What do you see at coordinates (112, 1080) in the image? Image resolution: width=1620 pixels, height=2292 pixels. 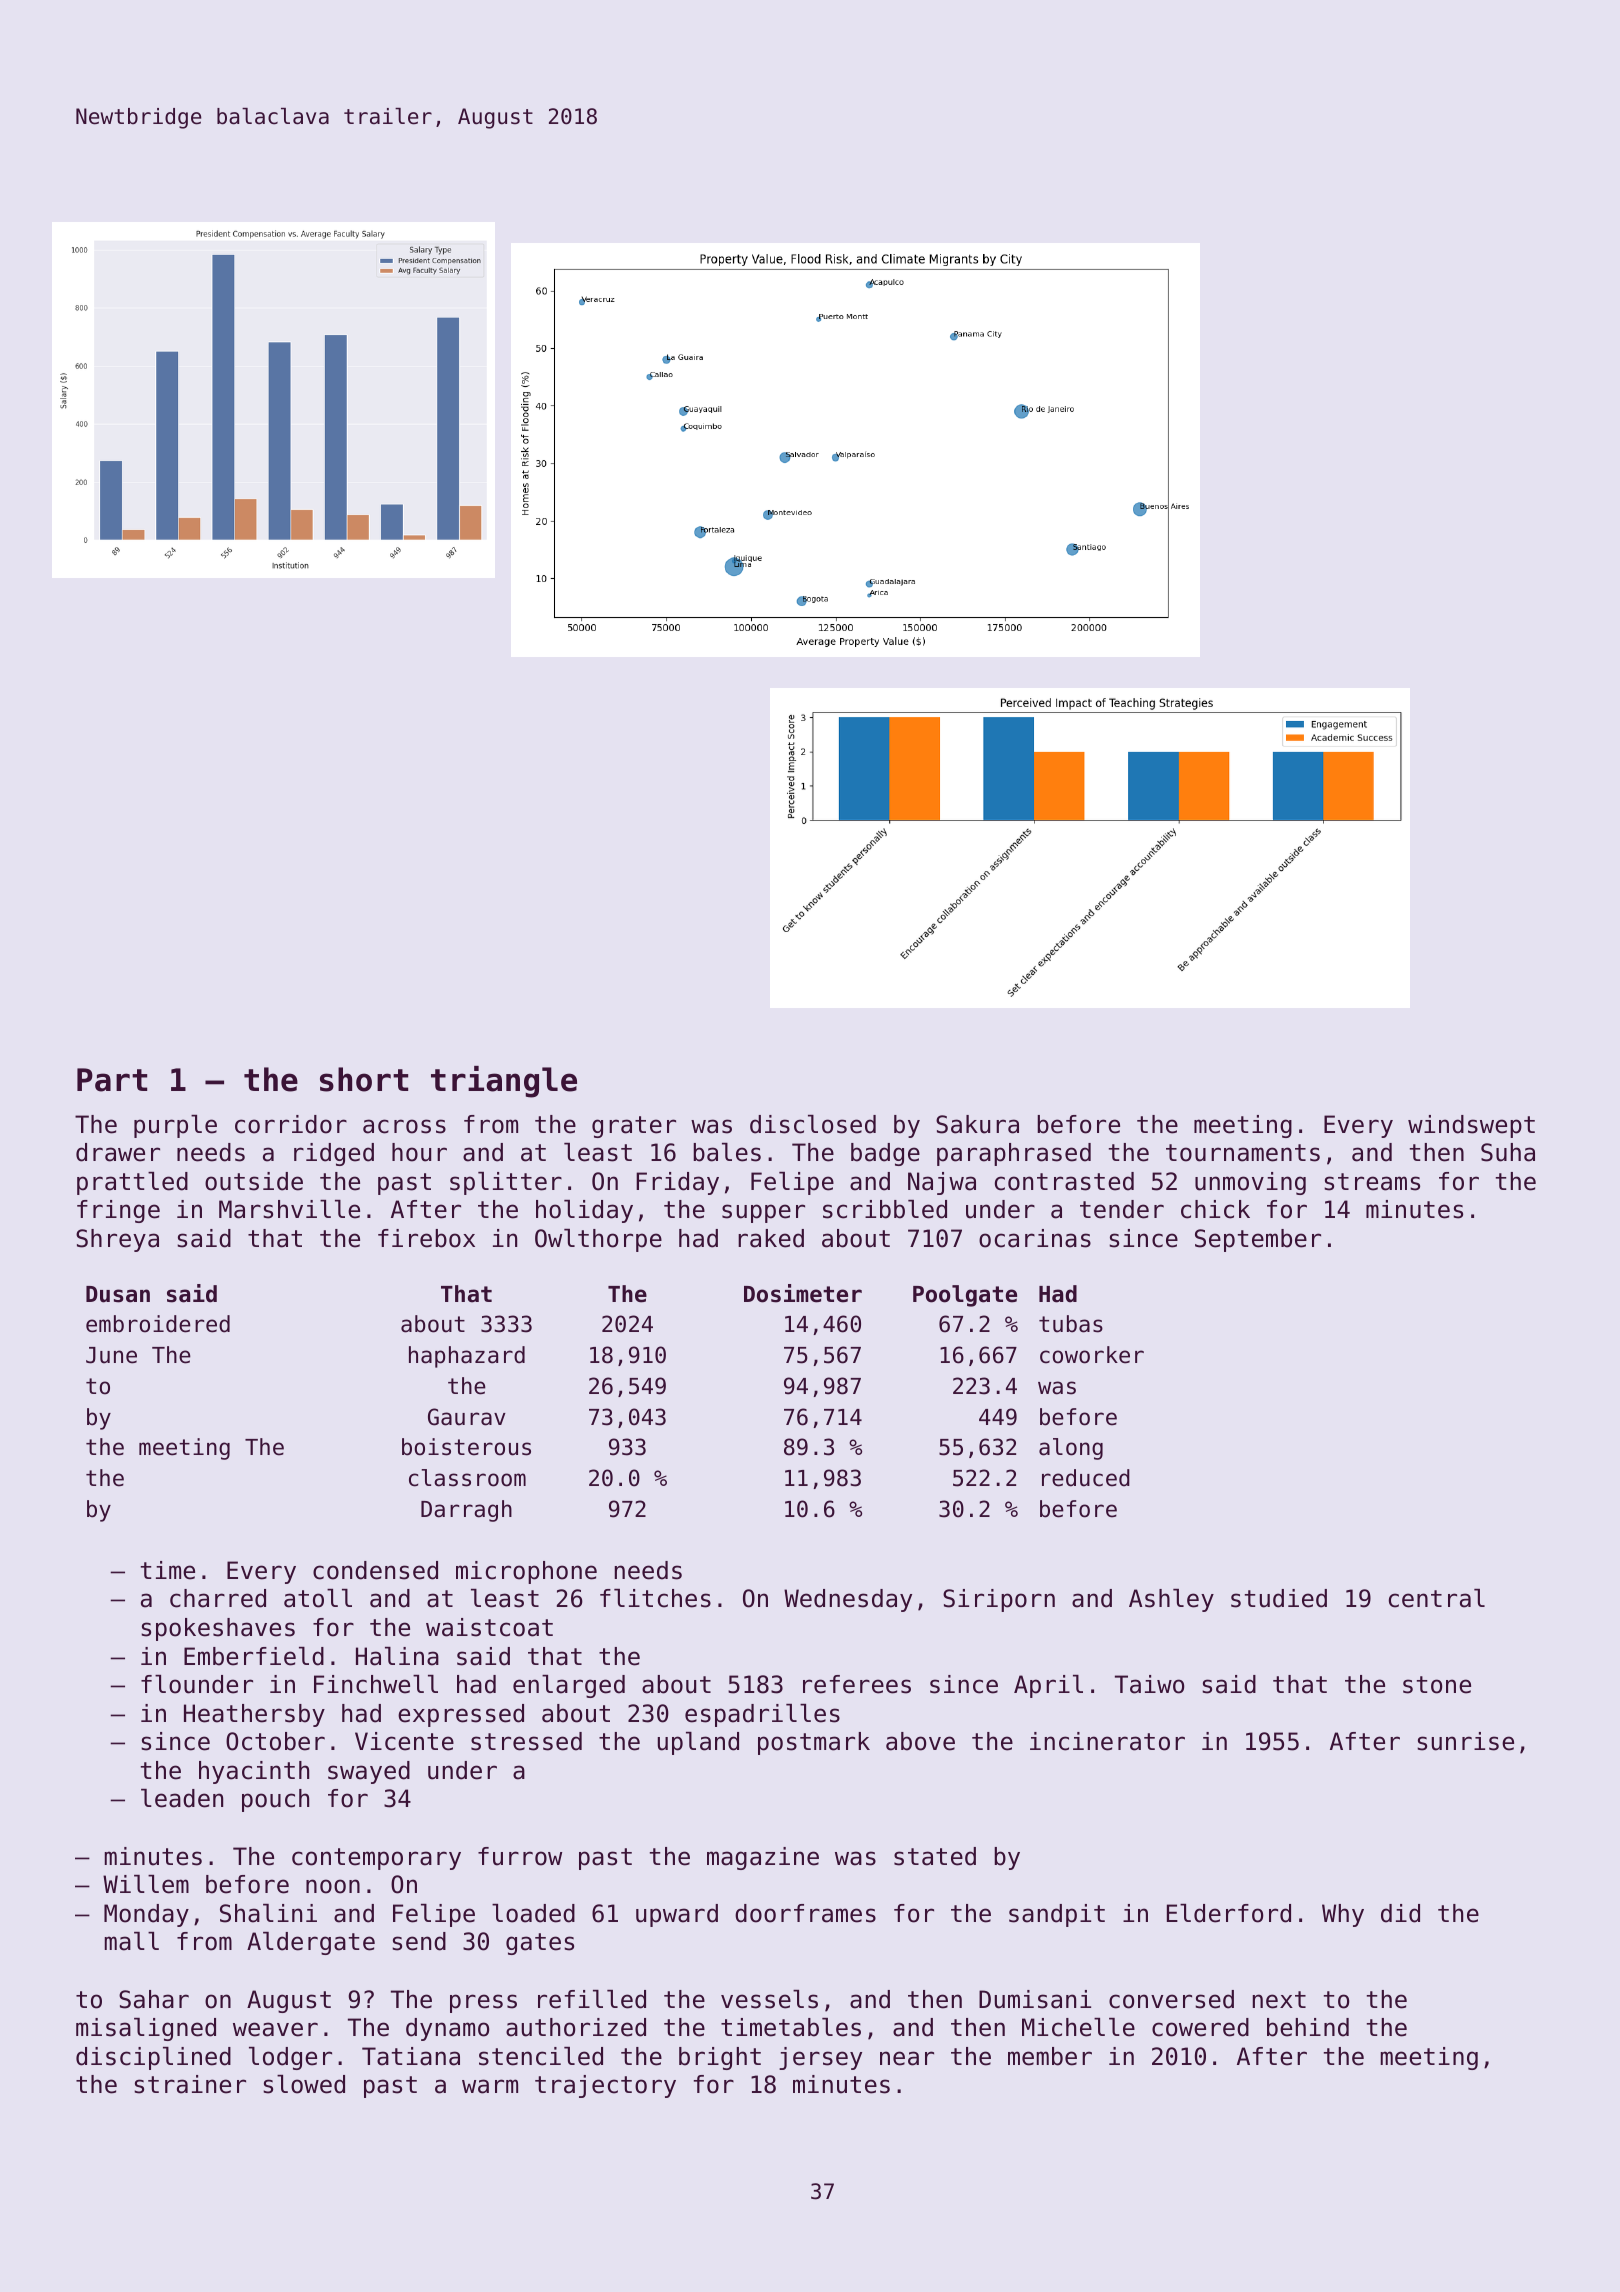 I see `Part` at bounding box center [112, 1080].
